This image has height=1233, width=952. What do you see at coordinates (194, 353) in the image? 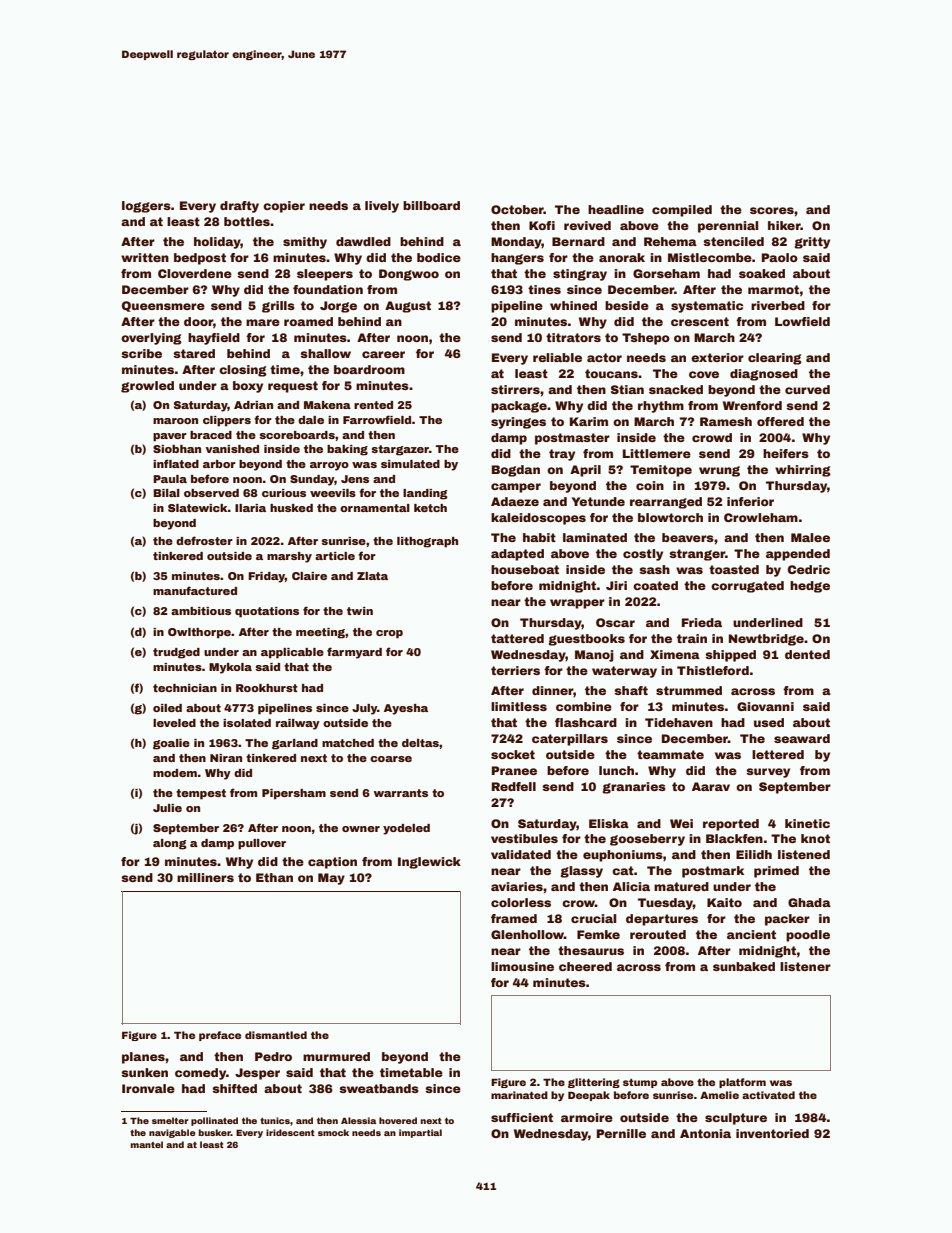
I see `stared` at bounding box center [194, 353].
